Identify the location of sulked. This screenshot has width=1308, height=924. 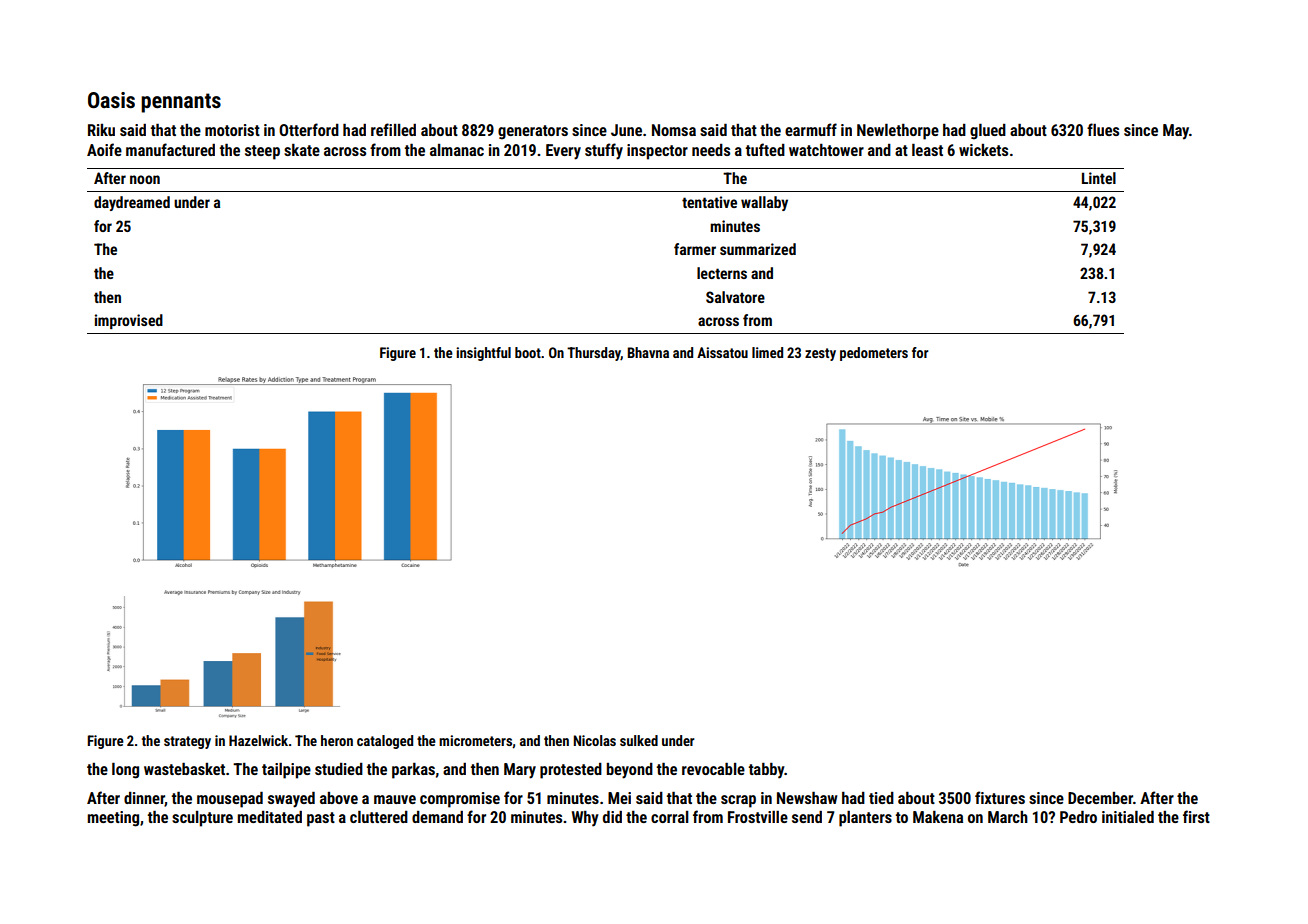
(639, 740).
